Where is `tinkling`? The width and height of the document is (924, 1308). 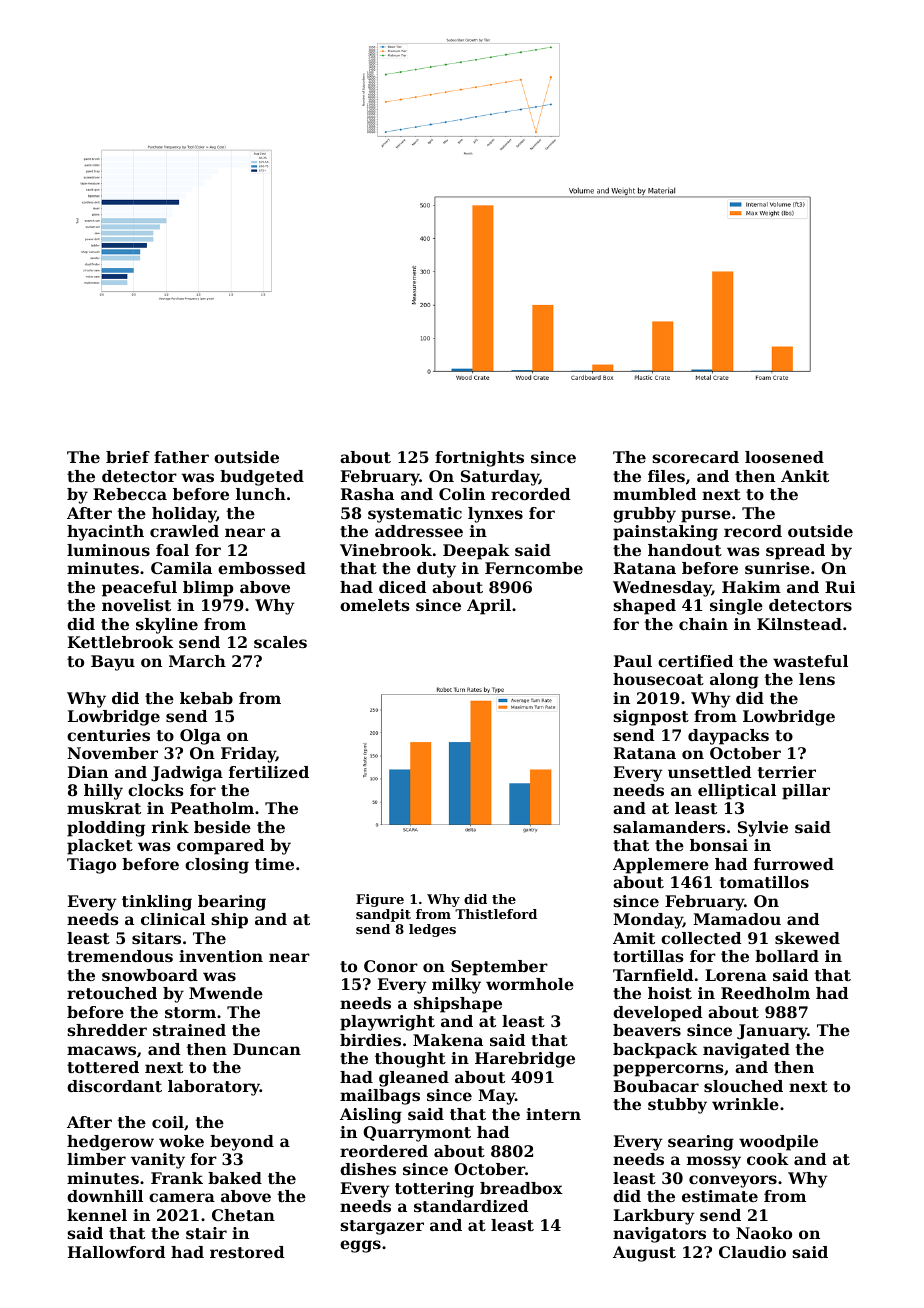
tinkling is located at coordinates (157, 903).
